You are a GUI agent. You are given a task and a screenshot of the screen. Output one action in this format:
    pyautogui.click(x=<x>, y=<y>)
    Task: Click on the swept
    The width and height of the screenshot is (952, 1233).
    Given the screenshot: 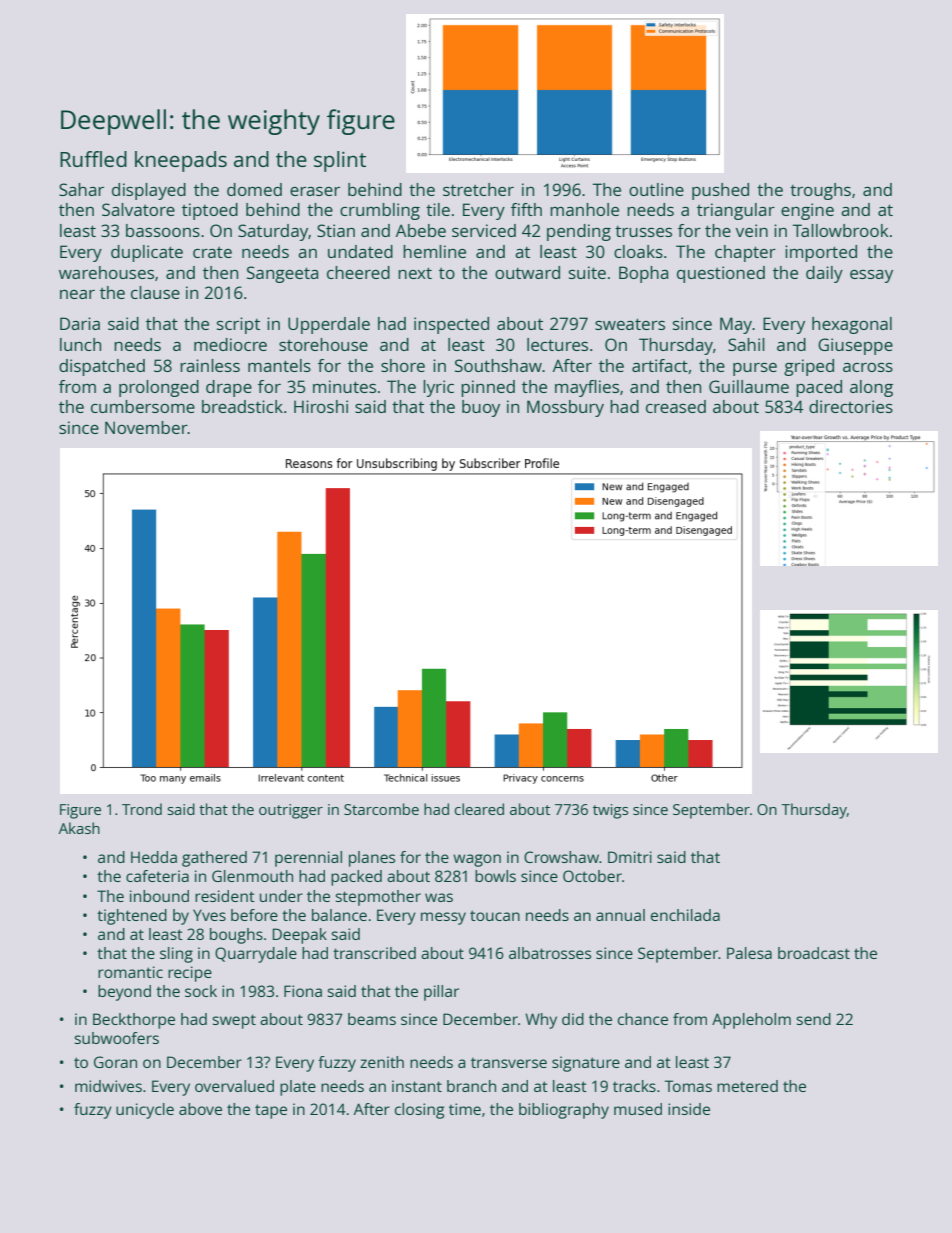 What is the action you would take?
    pyautogui.click(x=234, y=1021)
